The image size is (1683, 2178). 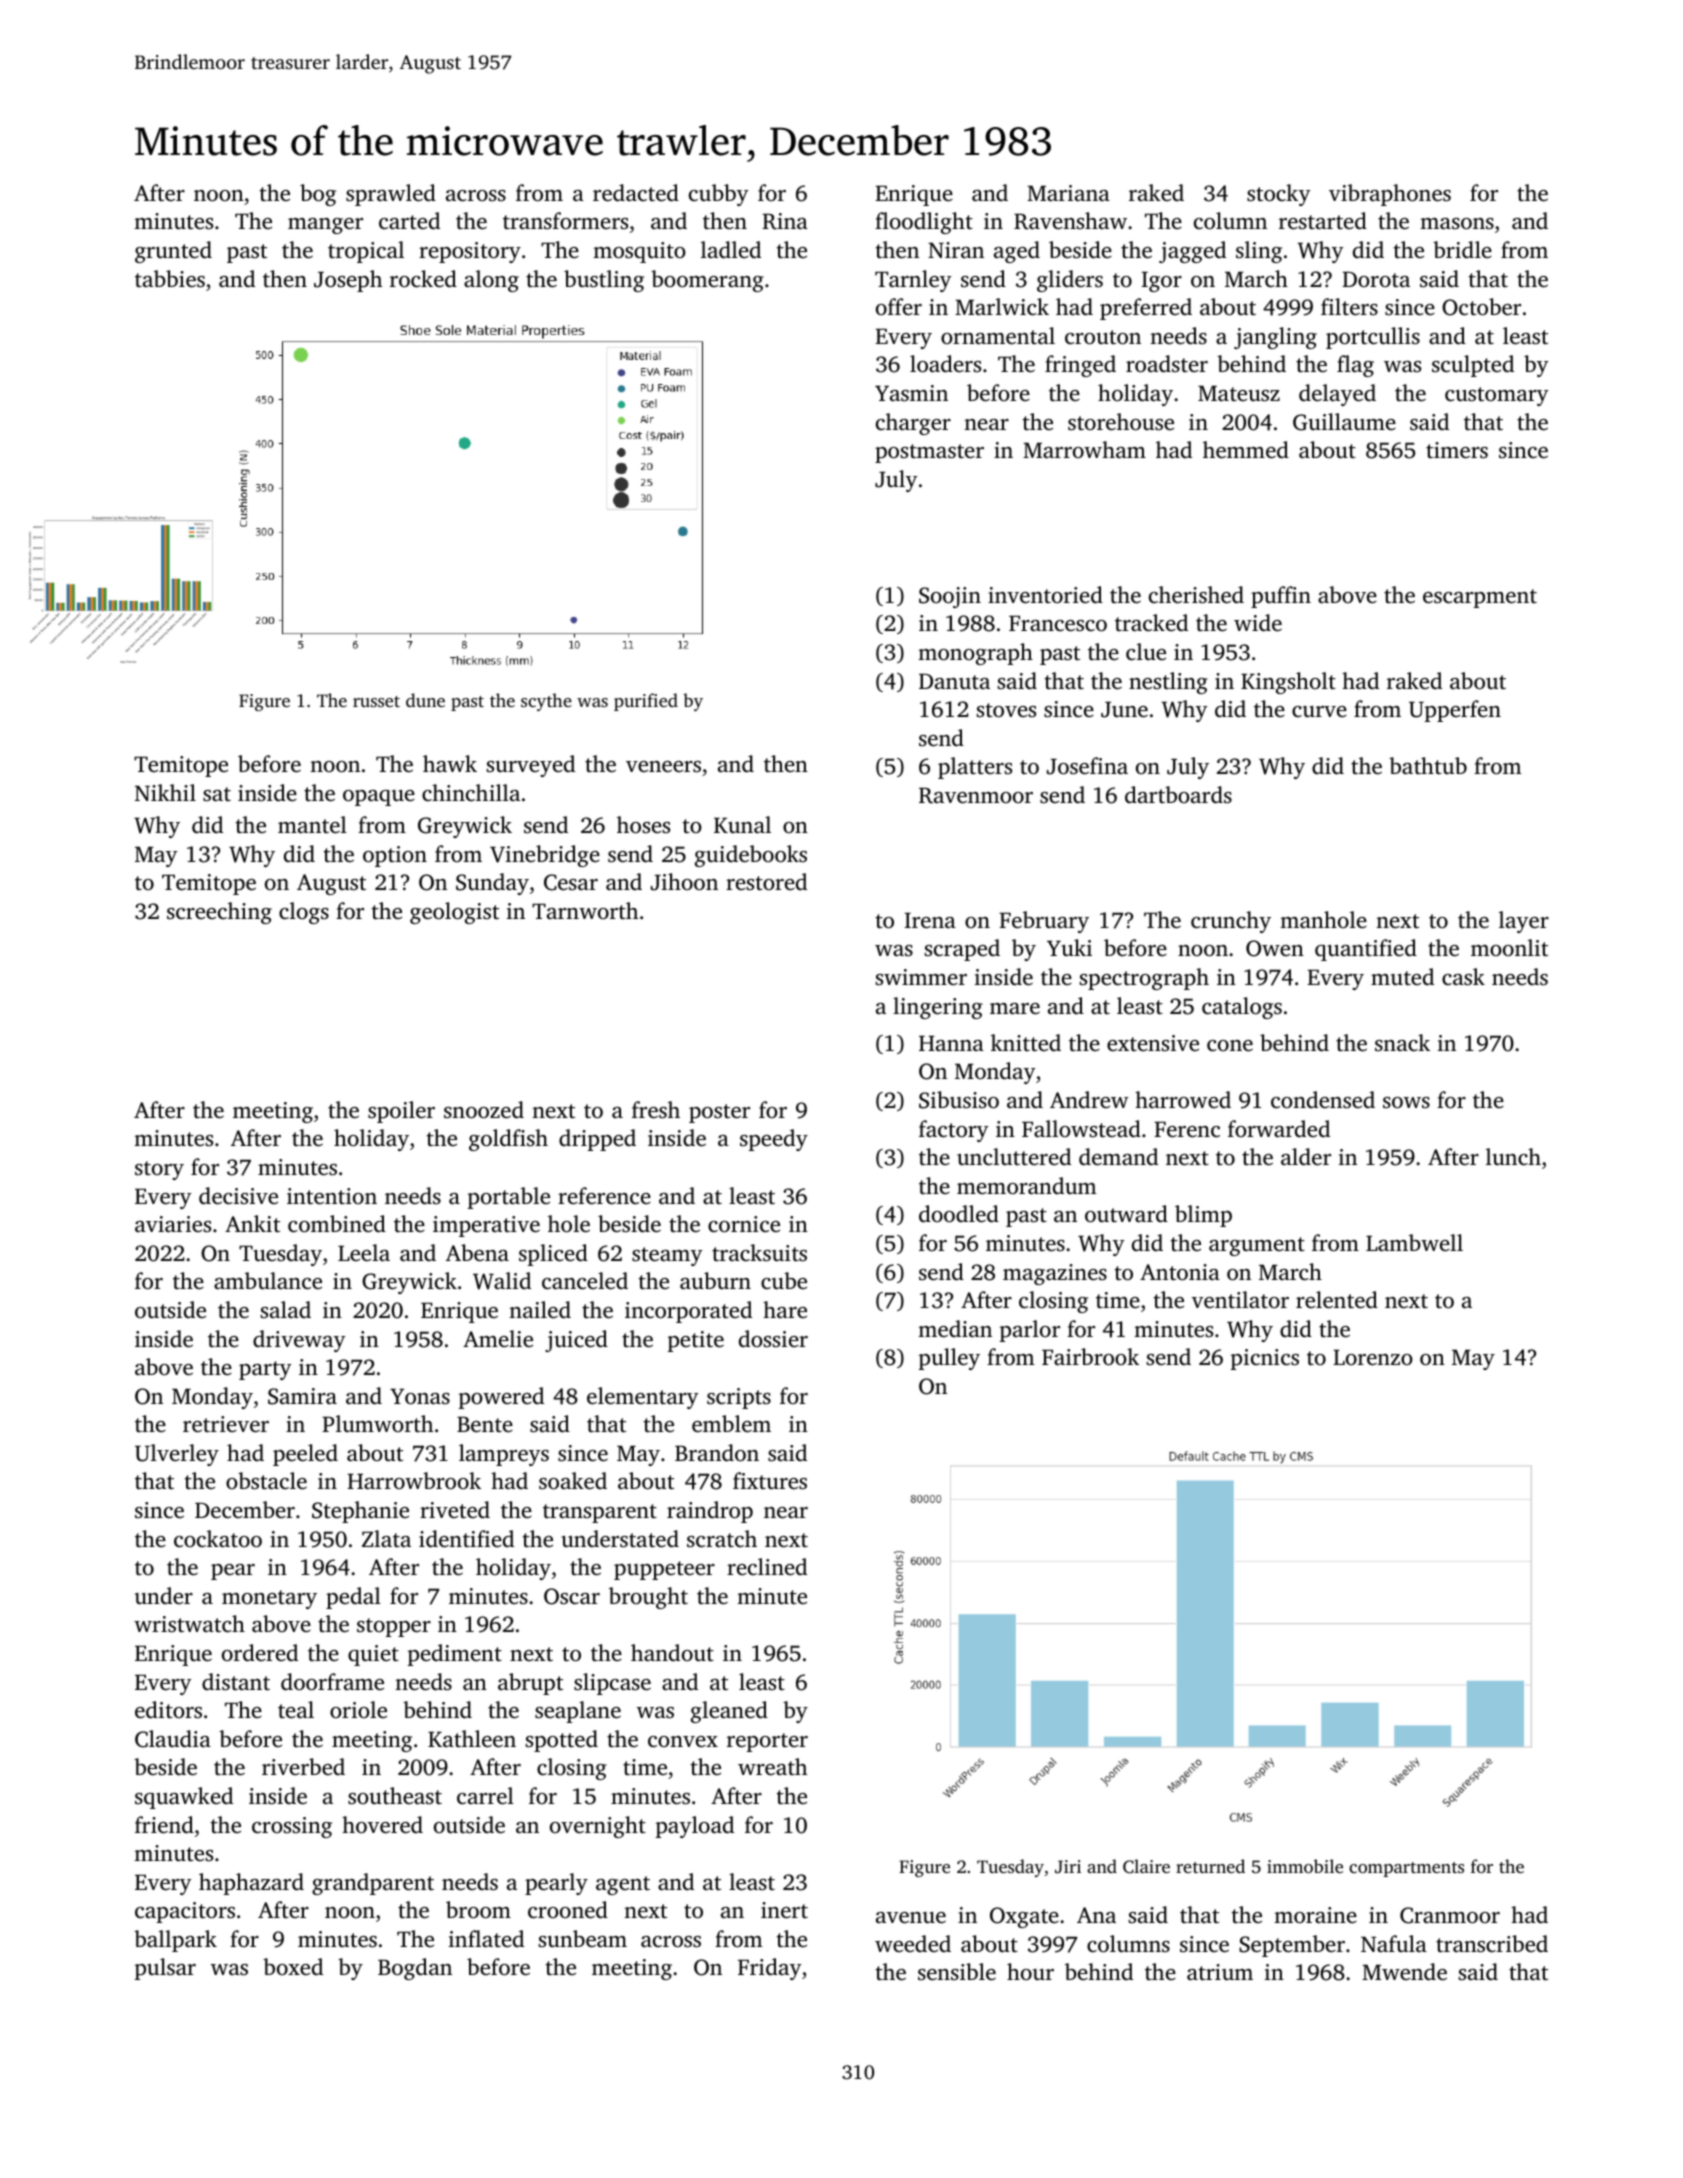 What do you see at coordinates (325, 226) in the screenshot?
I see `manger` at bounding box center [325, 226].
